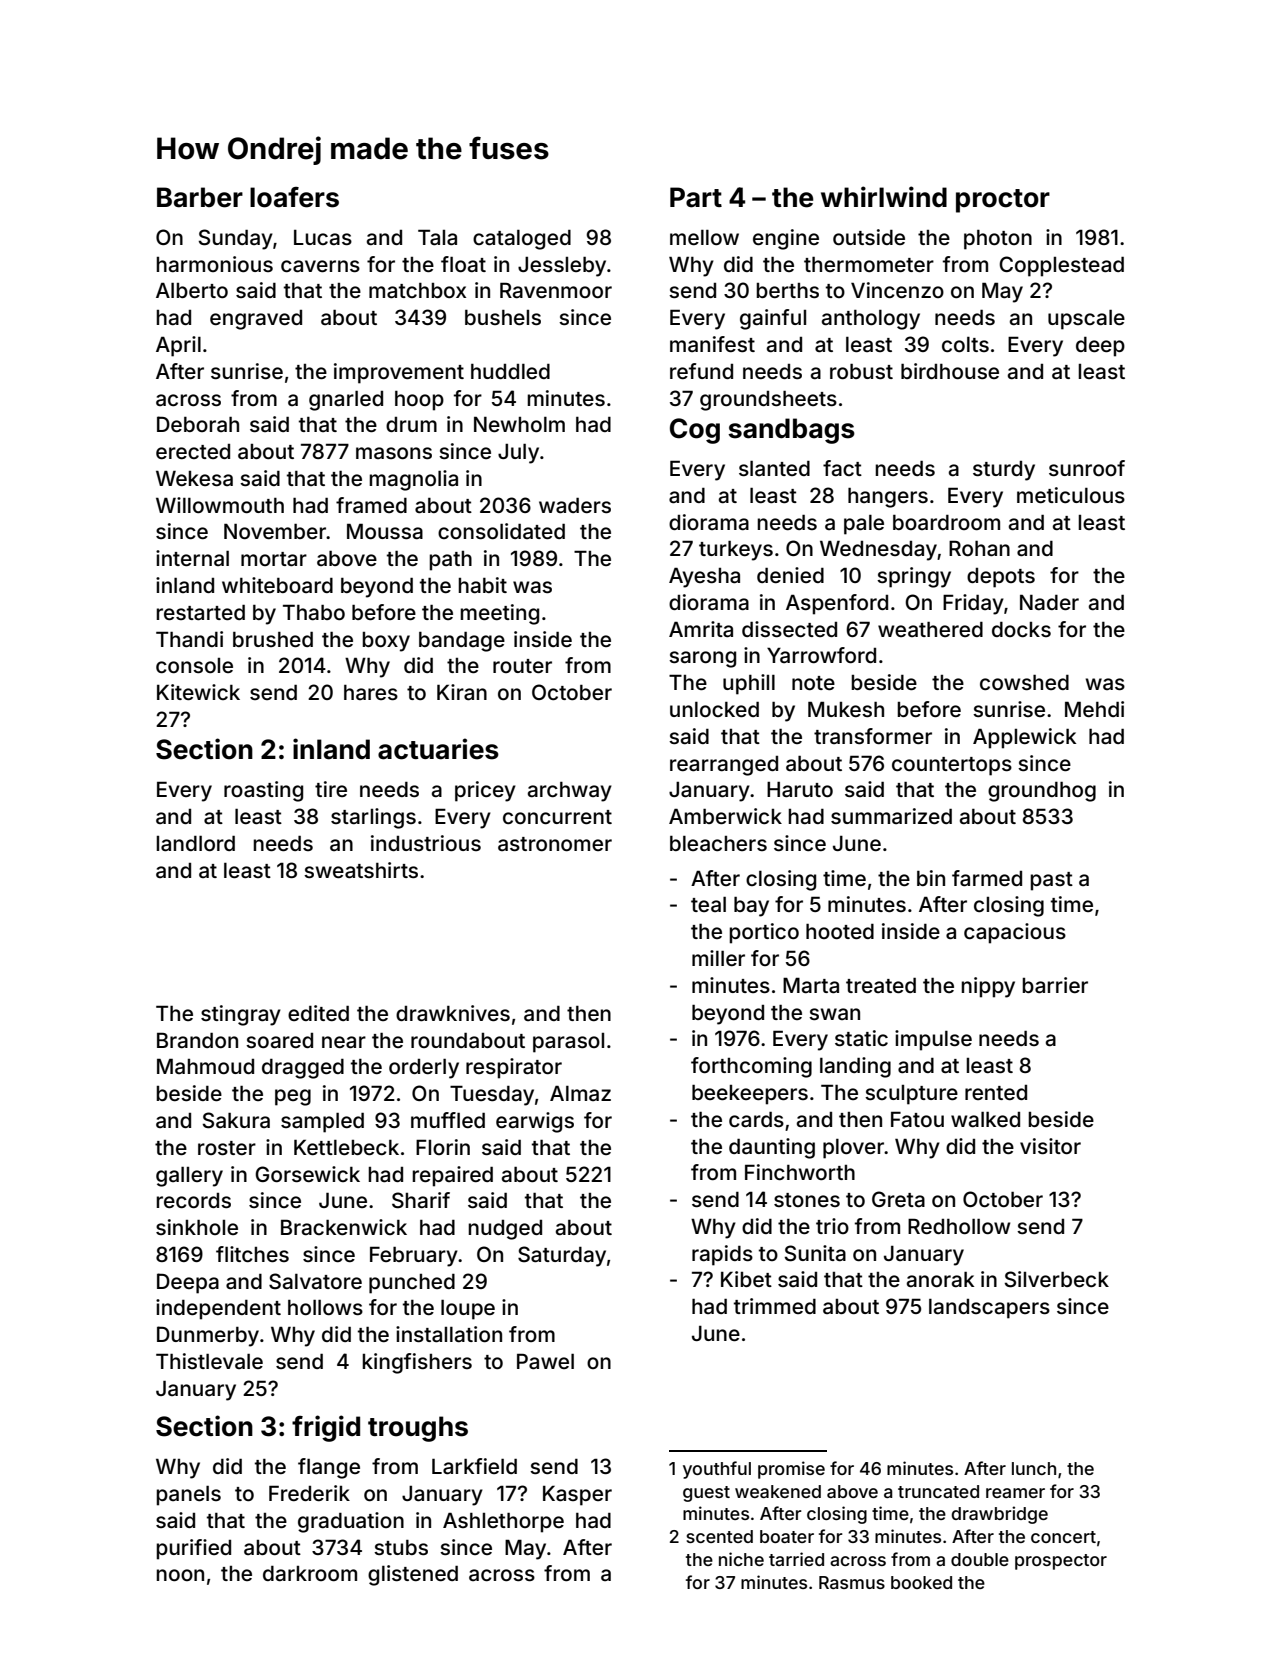  Describe the element at coordinates (701, 371) in the screenshot. I see `refund` at that location.
